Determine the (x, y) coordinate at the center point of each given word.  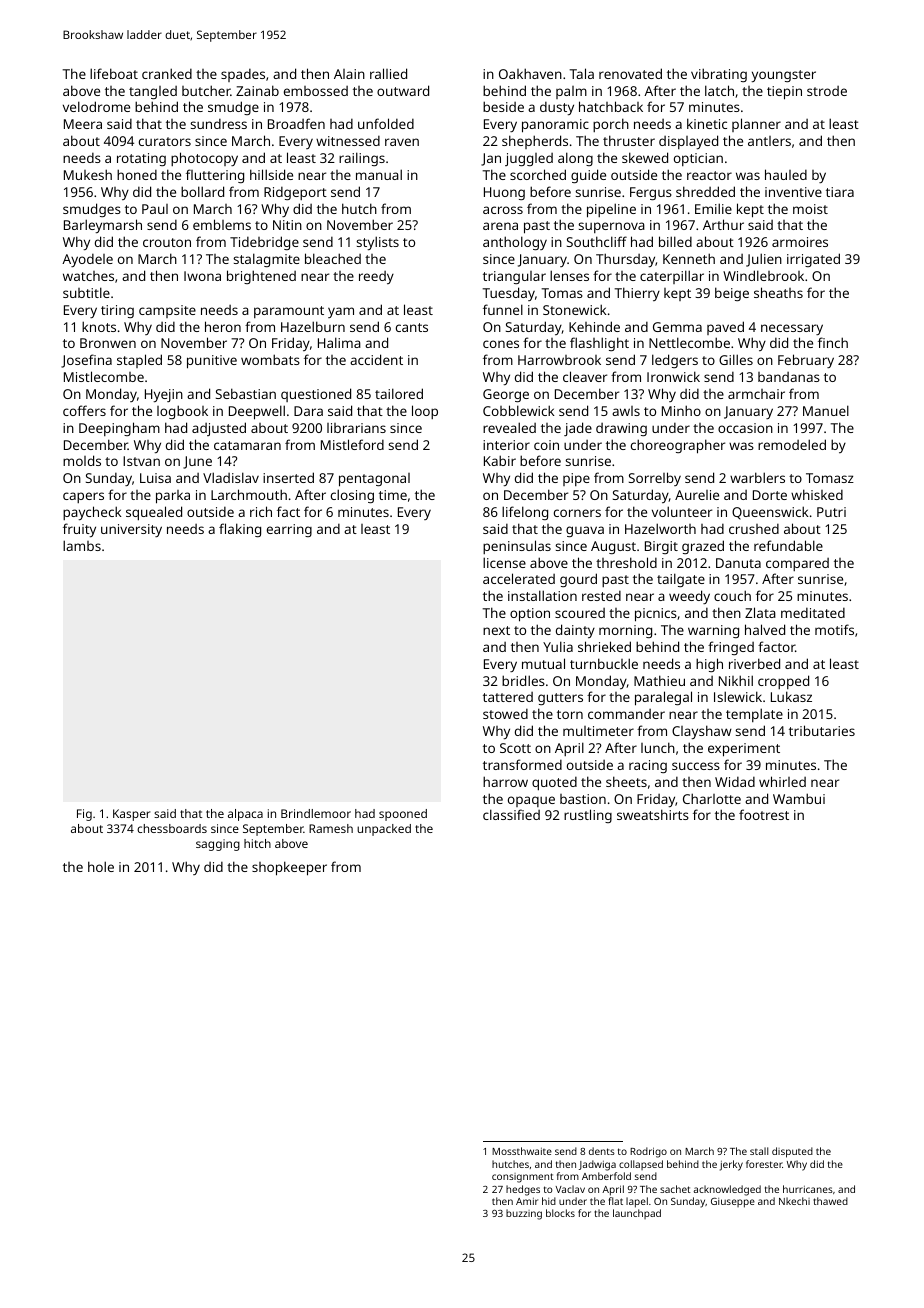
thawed (830, 1201)
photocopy (204, 159)
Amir (527, 1201)
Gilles (736, 359)
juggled (529, 159)
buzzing (524, 1214)
